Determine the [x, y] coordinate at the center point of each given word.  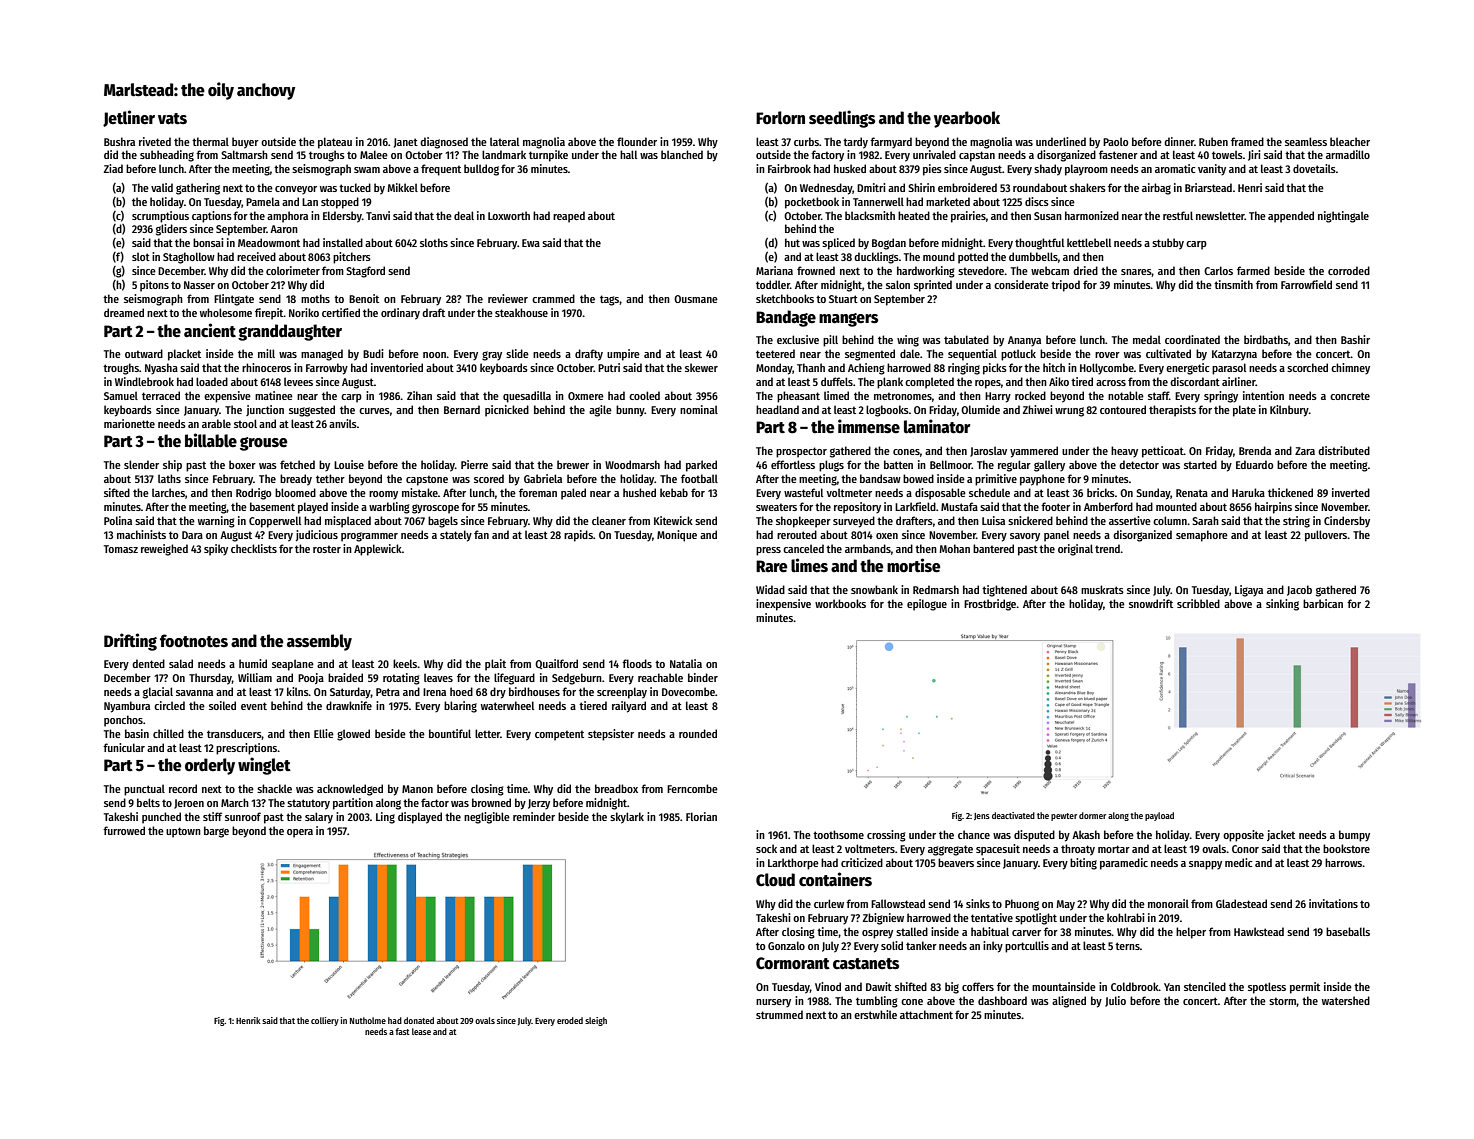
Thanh [811, 367]
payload [1159, 816]
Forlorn [780, 118]
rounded [698, 733]
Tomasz [121, 549]
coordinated [1192, 339]
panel [1056, 536]
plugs [831, 466]
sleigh [596, 1021]
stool [245, 423]
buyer [245, 143]
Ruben [1213, 141]
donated [419, 1020]
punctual [144, 790]
